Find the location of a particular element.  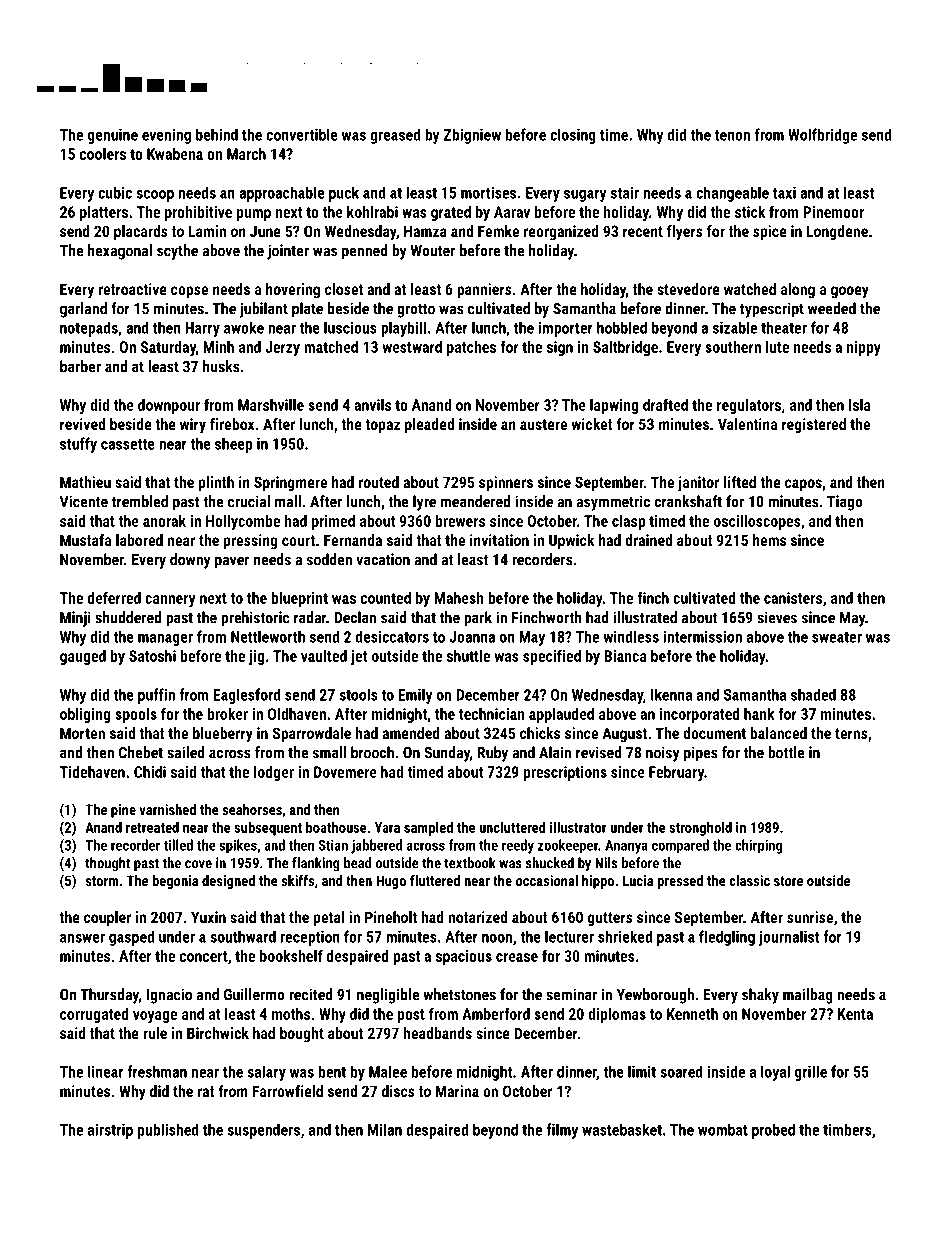

behind is located at coordinates (217, 134).
